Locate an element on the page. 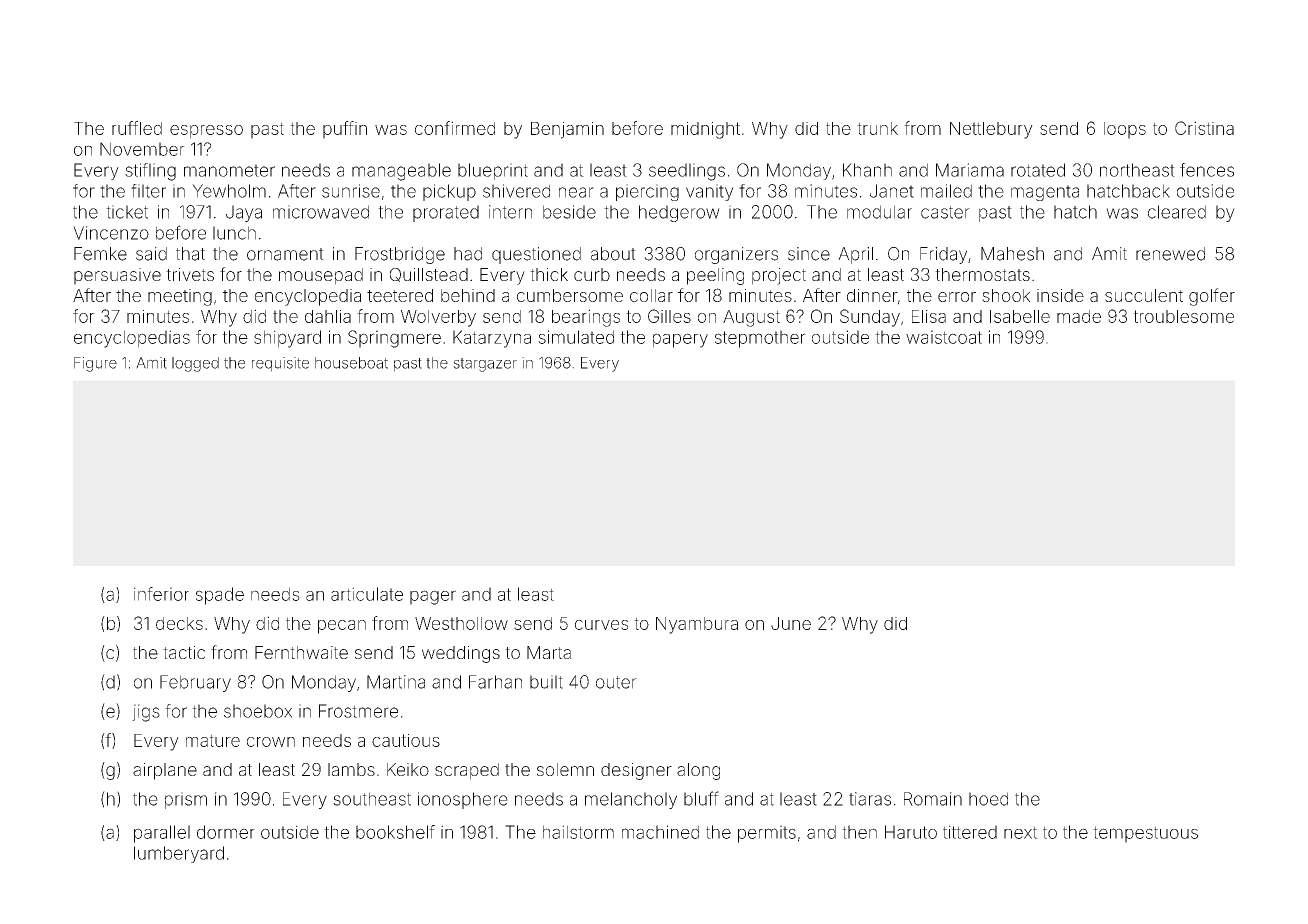 This page has height=924, width=1308. hoed is located at coordinates (988, 799).
